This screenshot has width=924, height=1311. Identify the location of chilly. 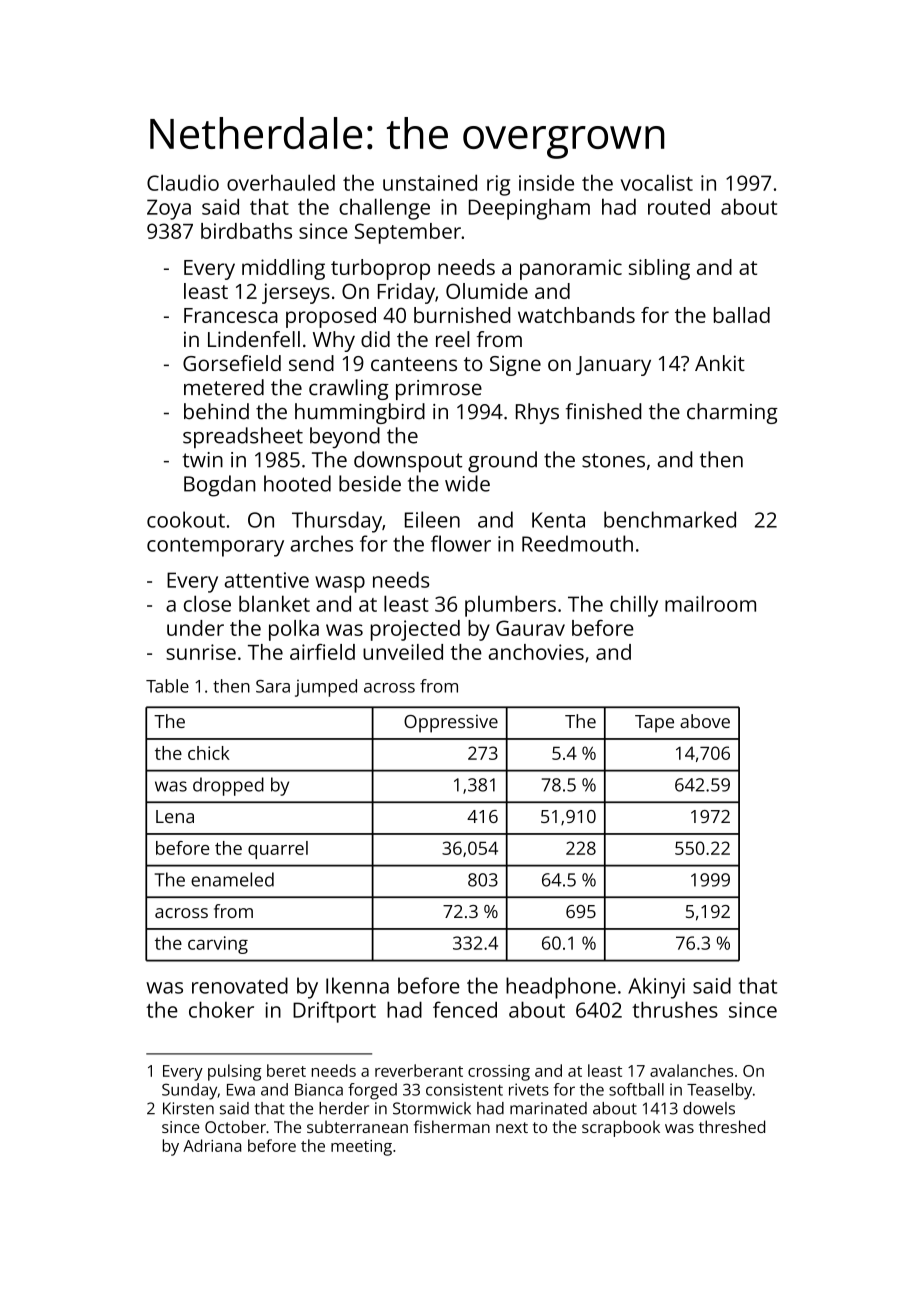
(634, 606).
